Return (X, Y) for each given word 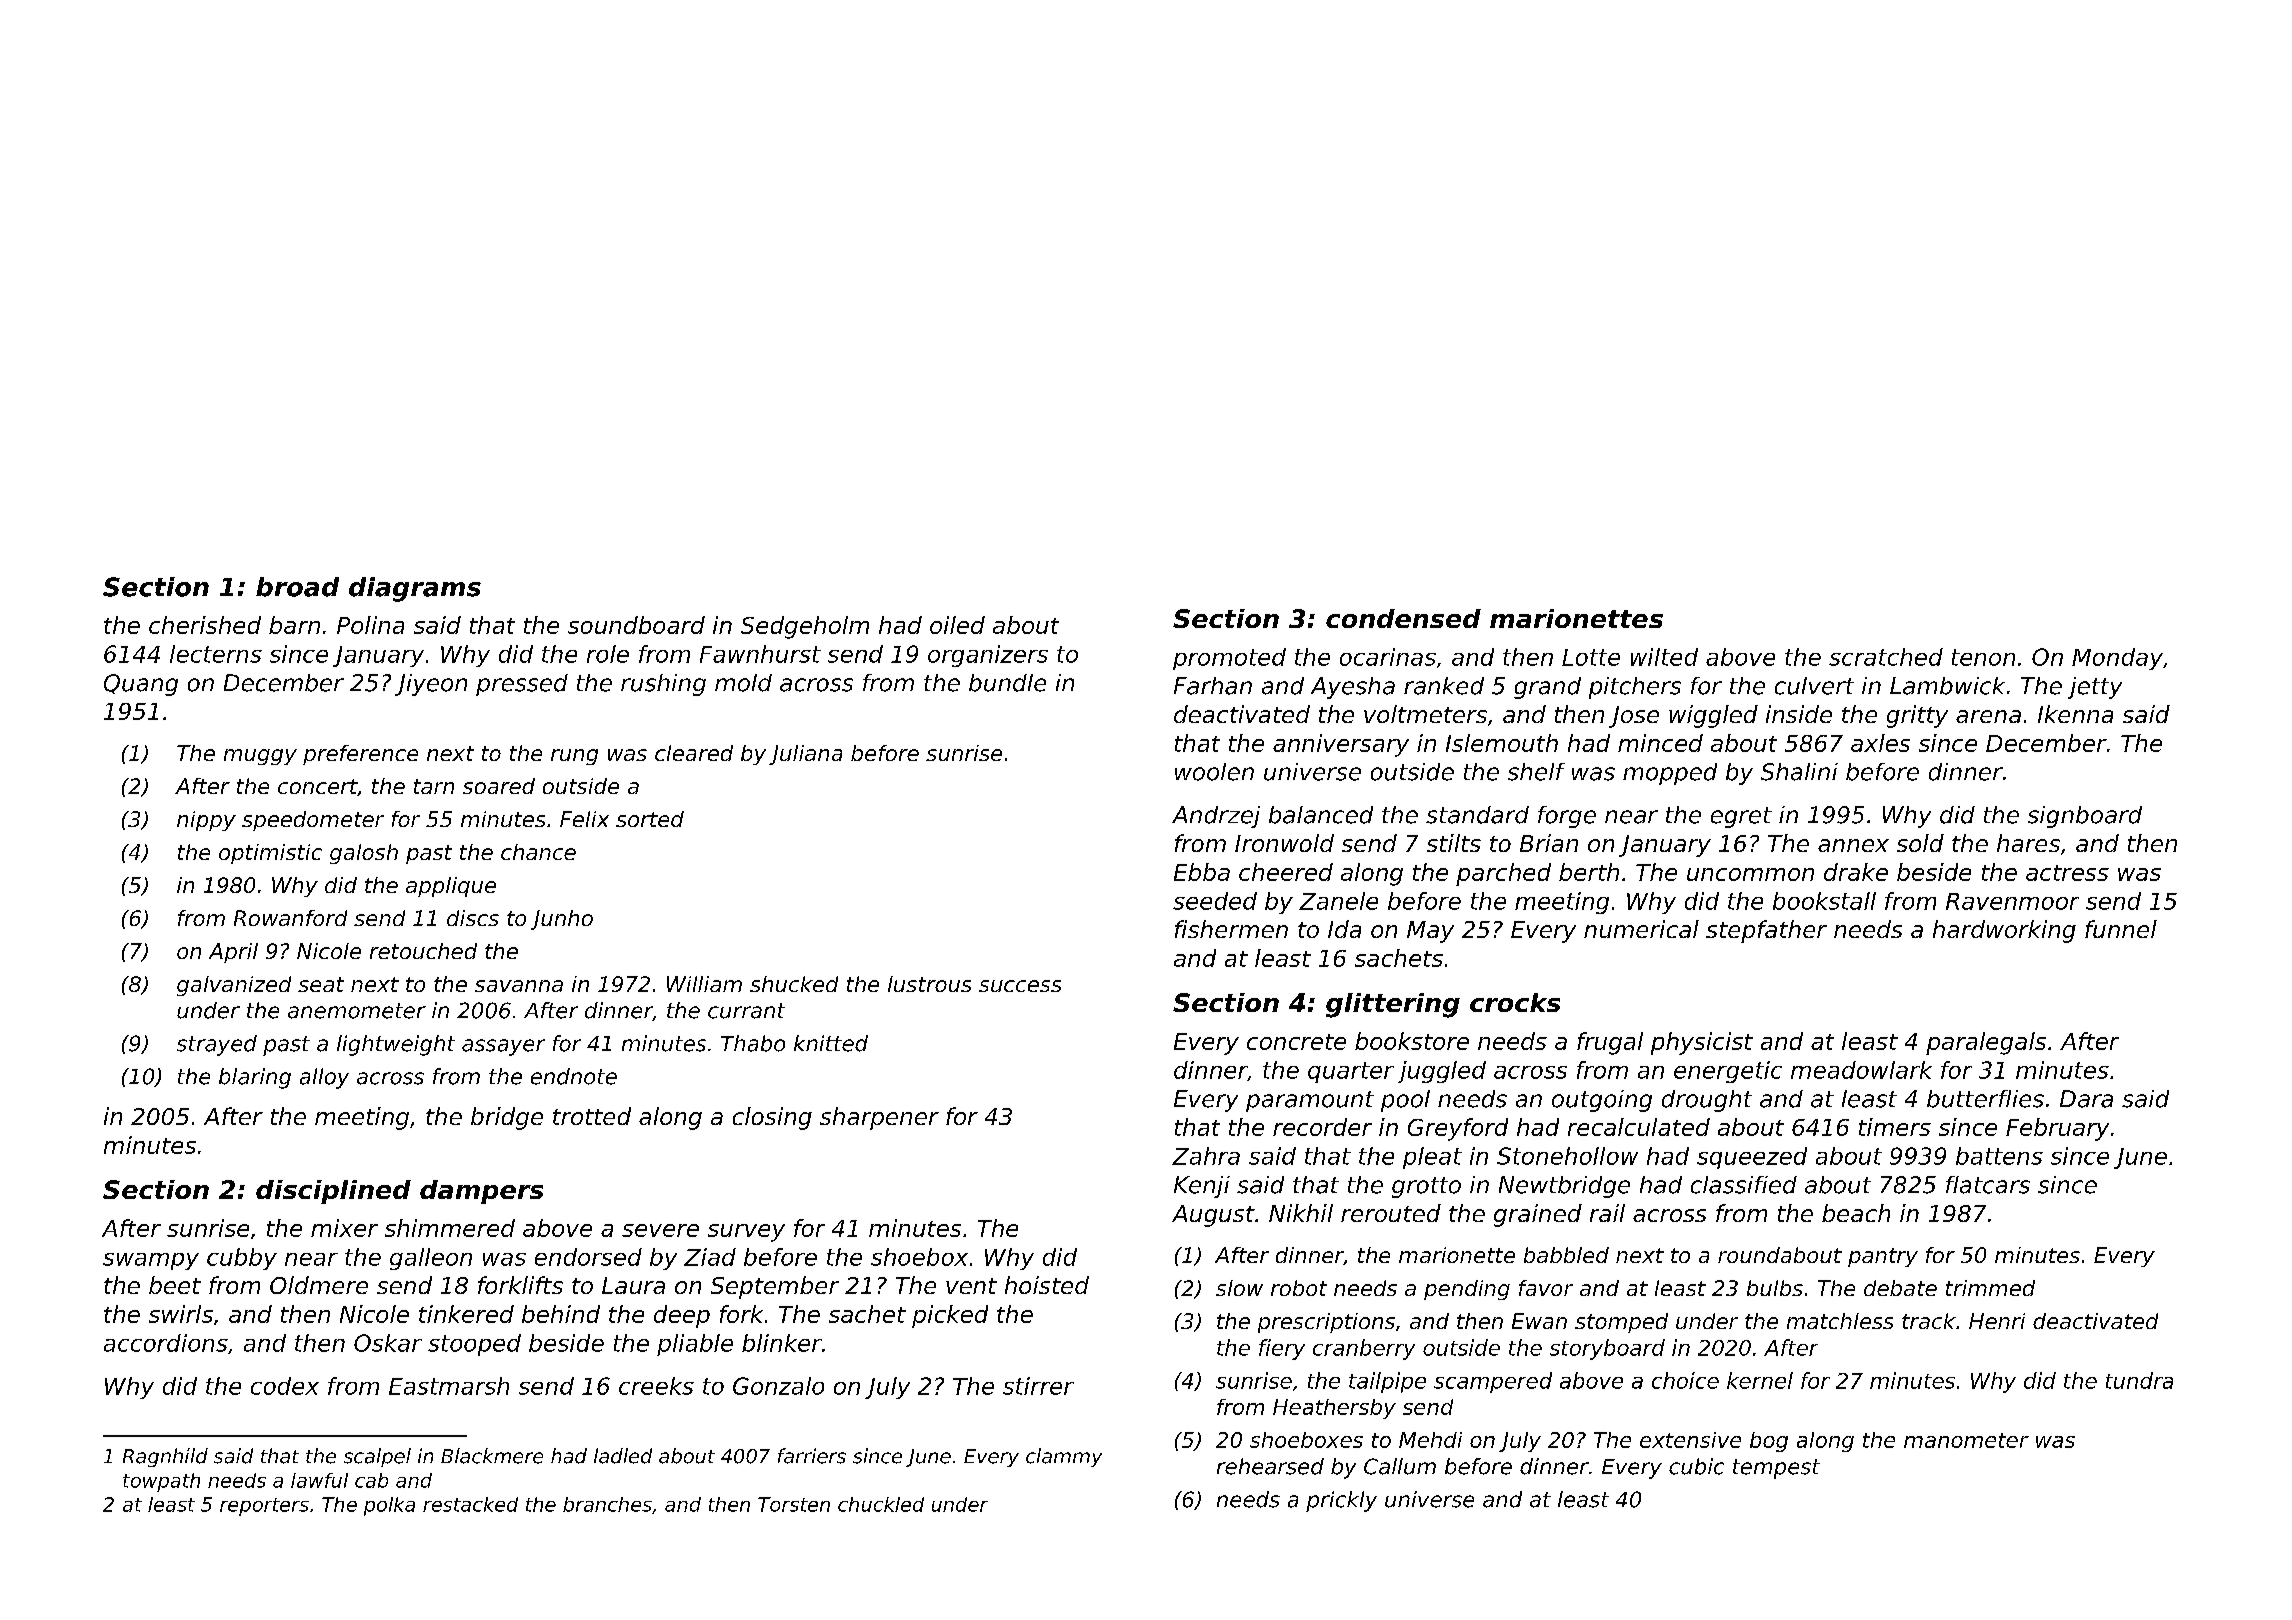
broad (297, 587)
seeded (1215, 901)
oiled (957, 625)
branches (607, 1504)
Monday (2117, 659)
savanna (519, 986)
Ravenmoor (2012, 901)
